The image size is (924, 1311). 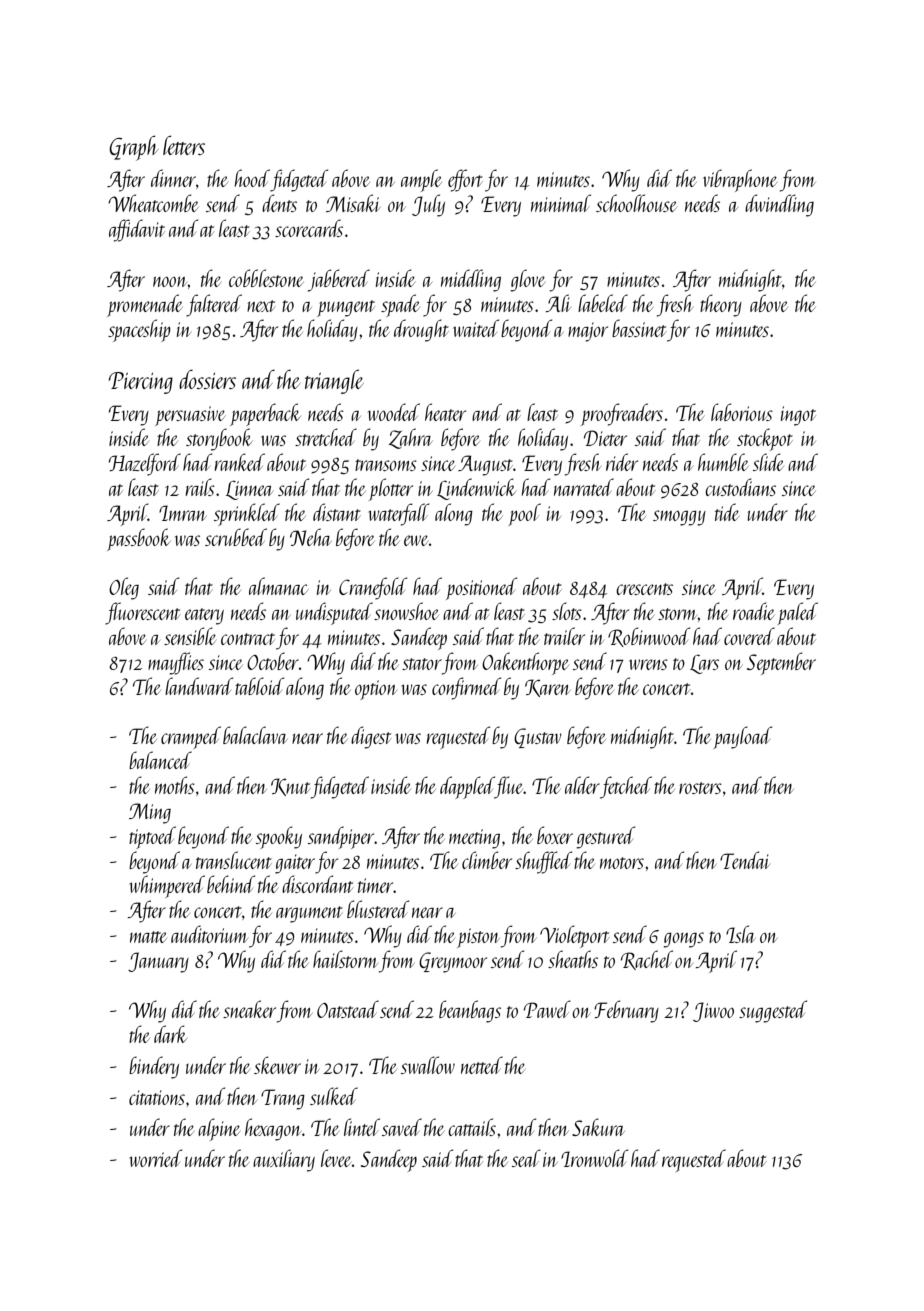 I want to click on Isla, so click(x=740, y=934).
